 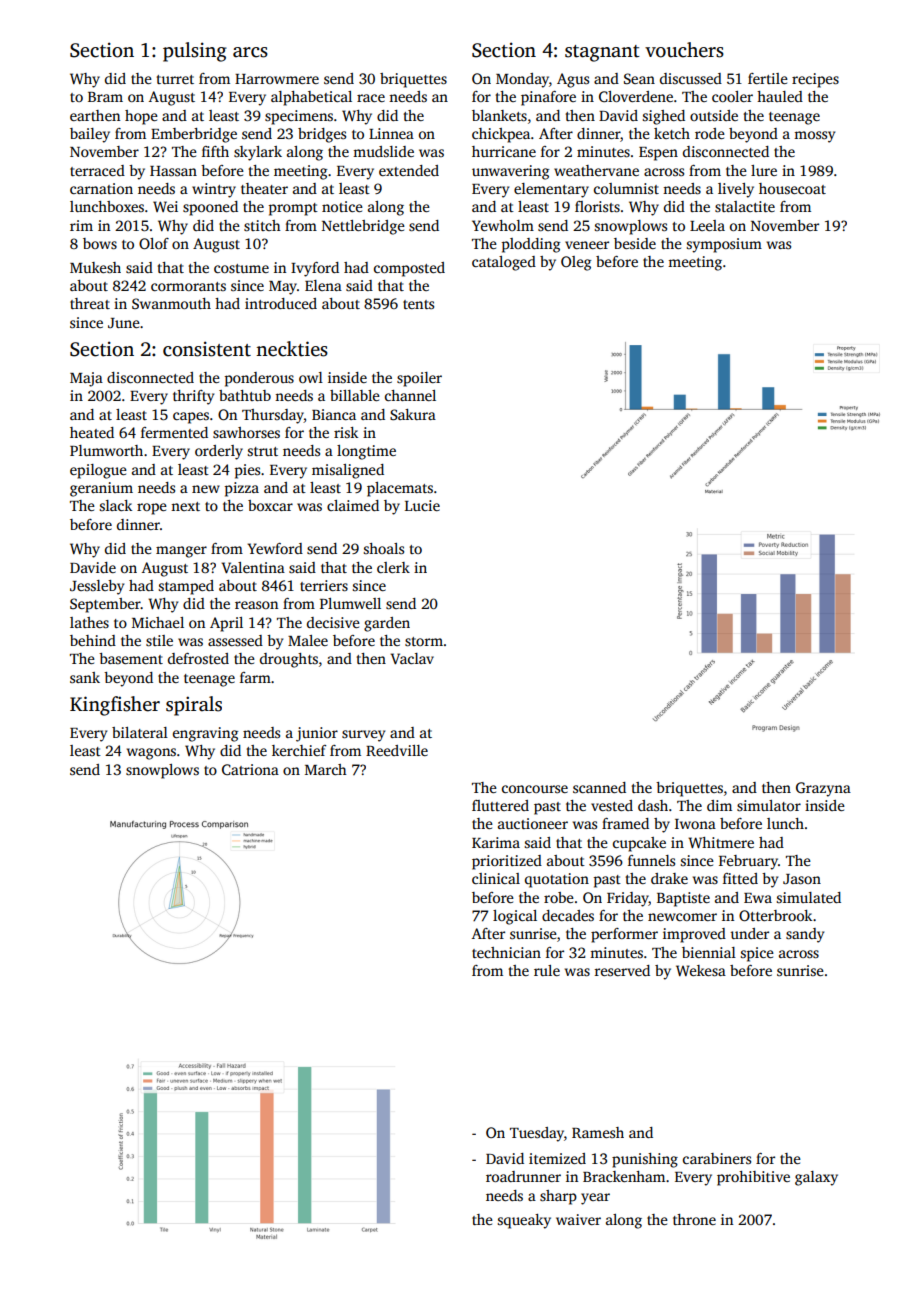 What do you see at coordinates (823, 789) in the image?
I see `Grazyna` at bounding box center [823, 789].
